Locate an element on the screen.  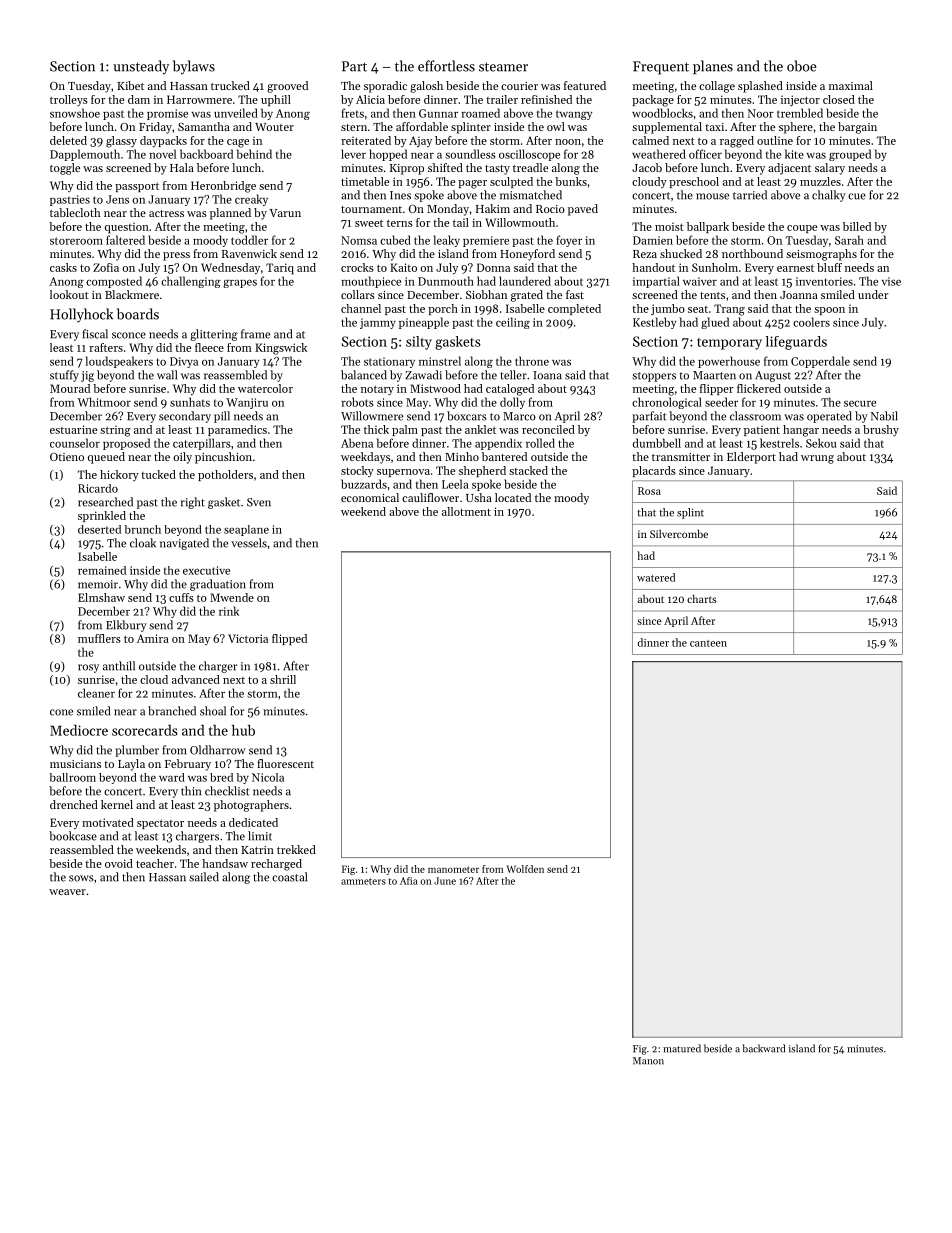
matured is located at coordinates (682, 1048).
